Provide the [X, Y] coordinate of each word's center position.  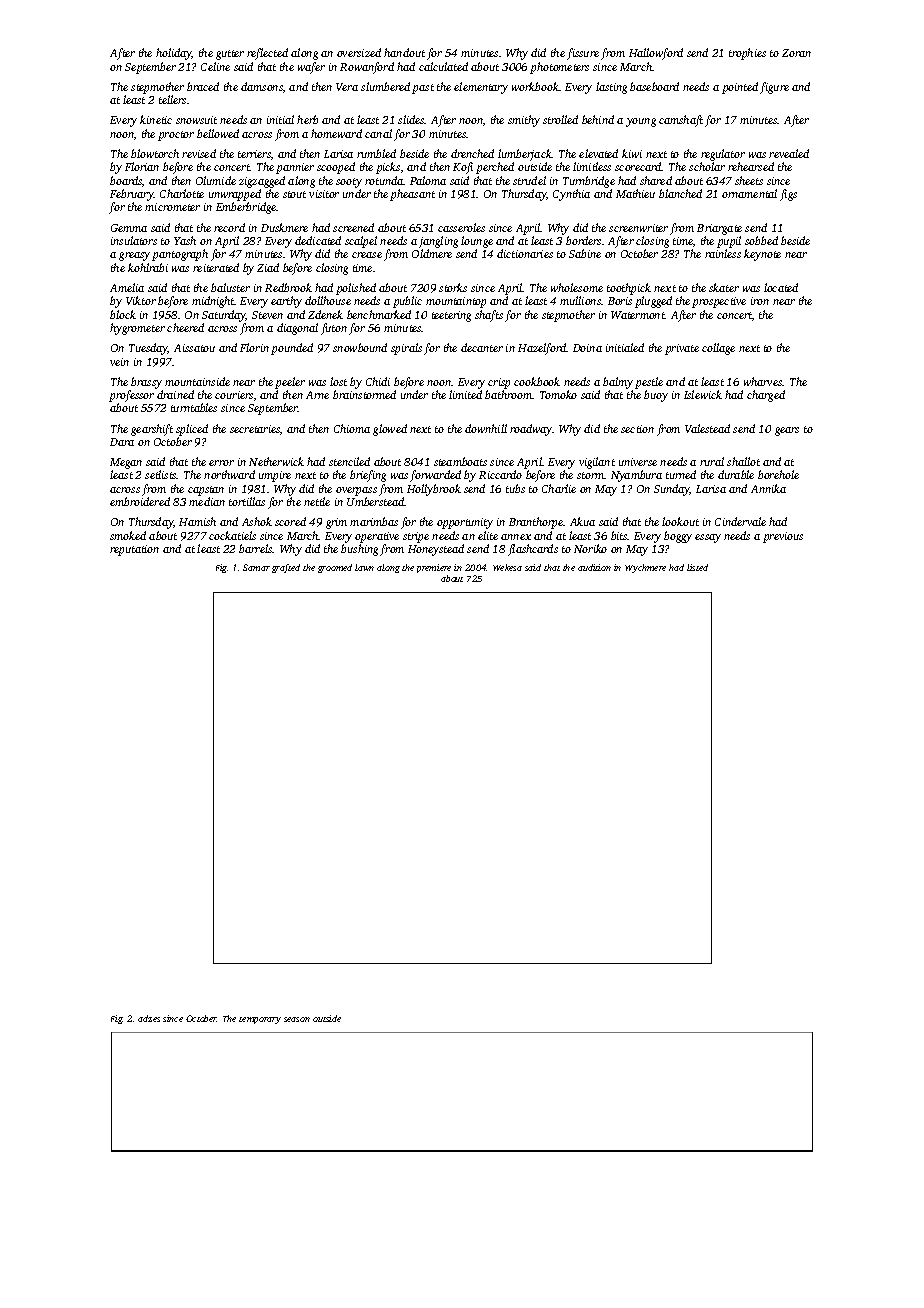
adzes [149, 1018]
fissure [583, 54]
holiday [174, 54]
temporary [260, 1020]
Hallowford [656, 54]
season [297, 1019]
